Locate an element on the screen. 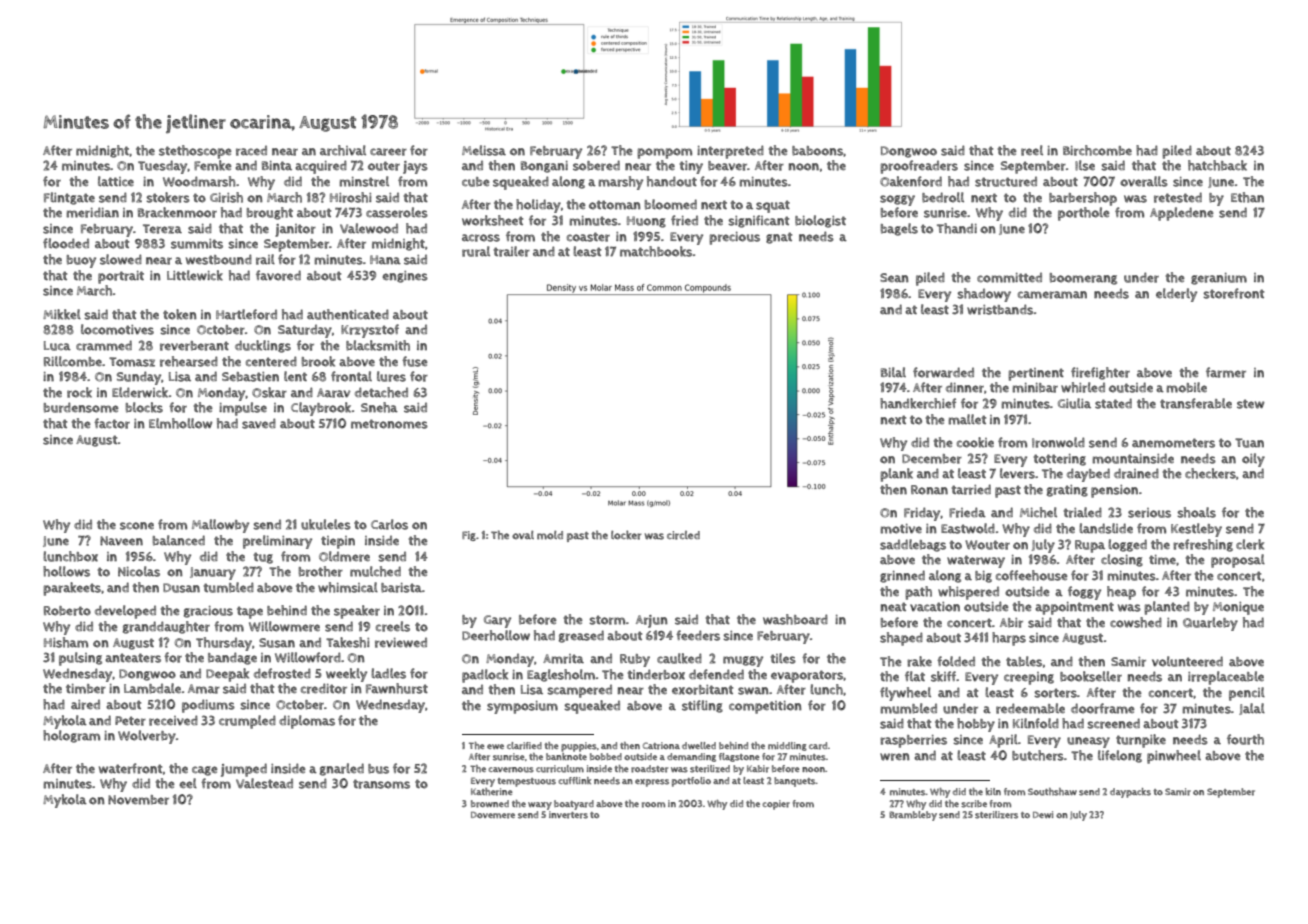  anteaters is located at coordinates (133, 658).
